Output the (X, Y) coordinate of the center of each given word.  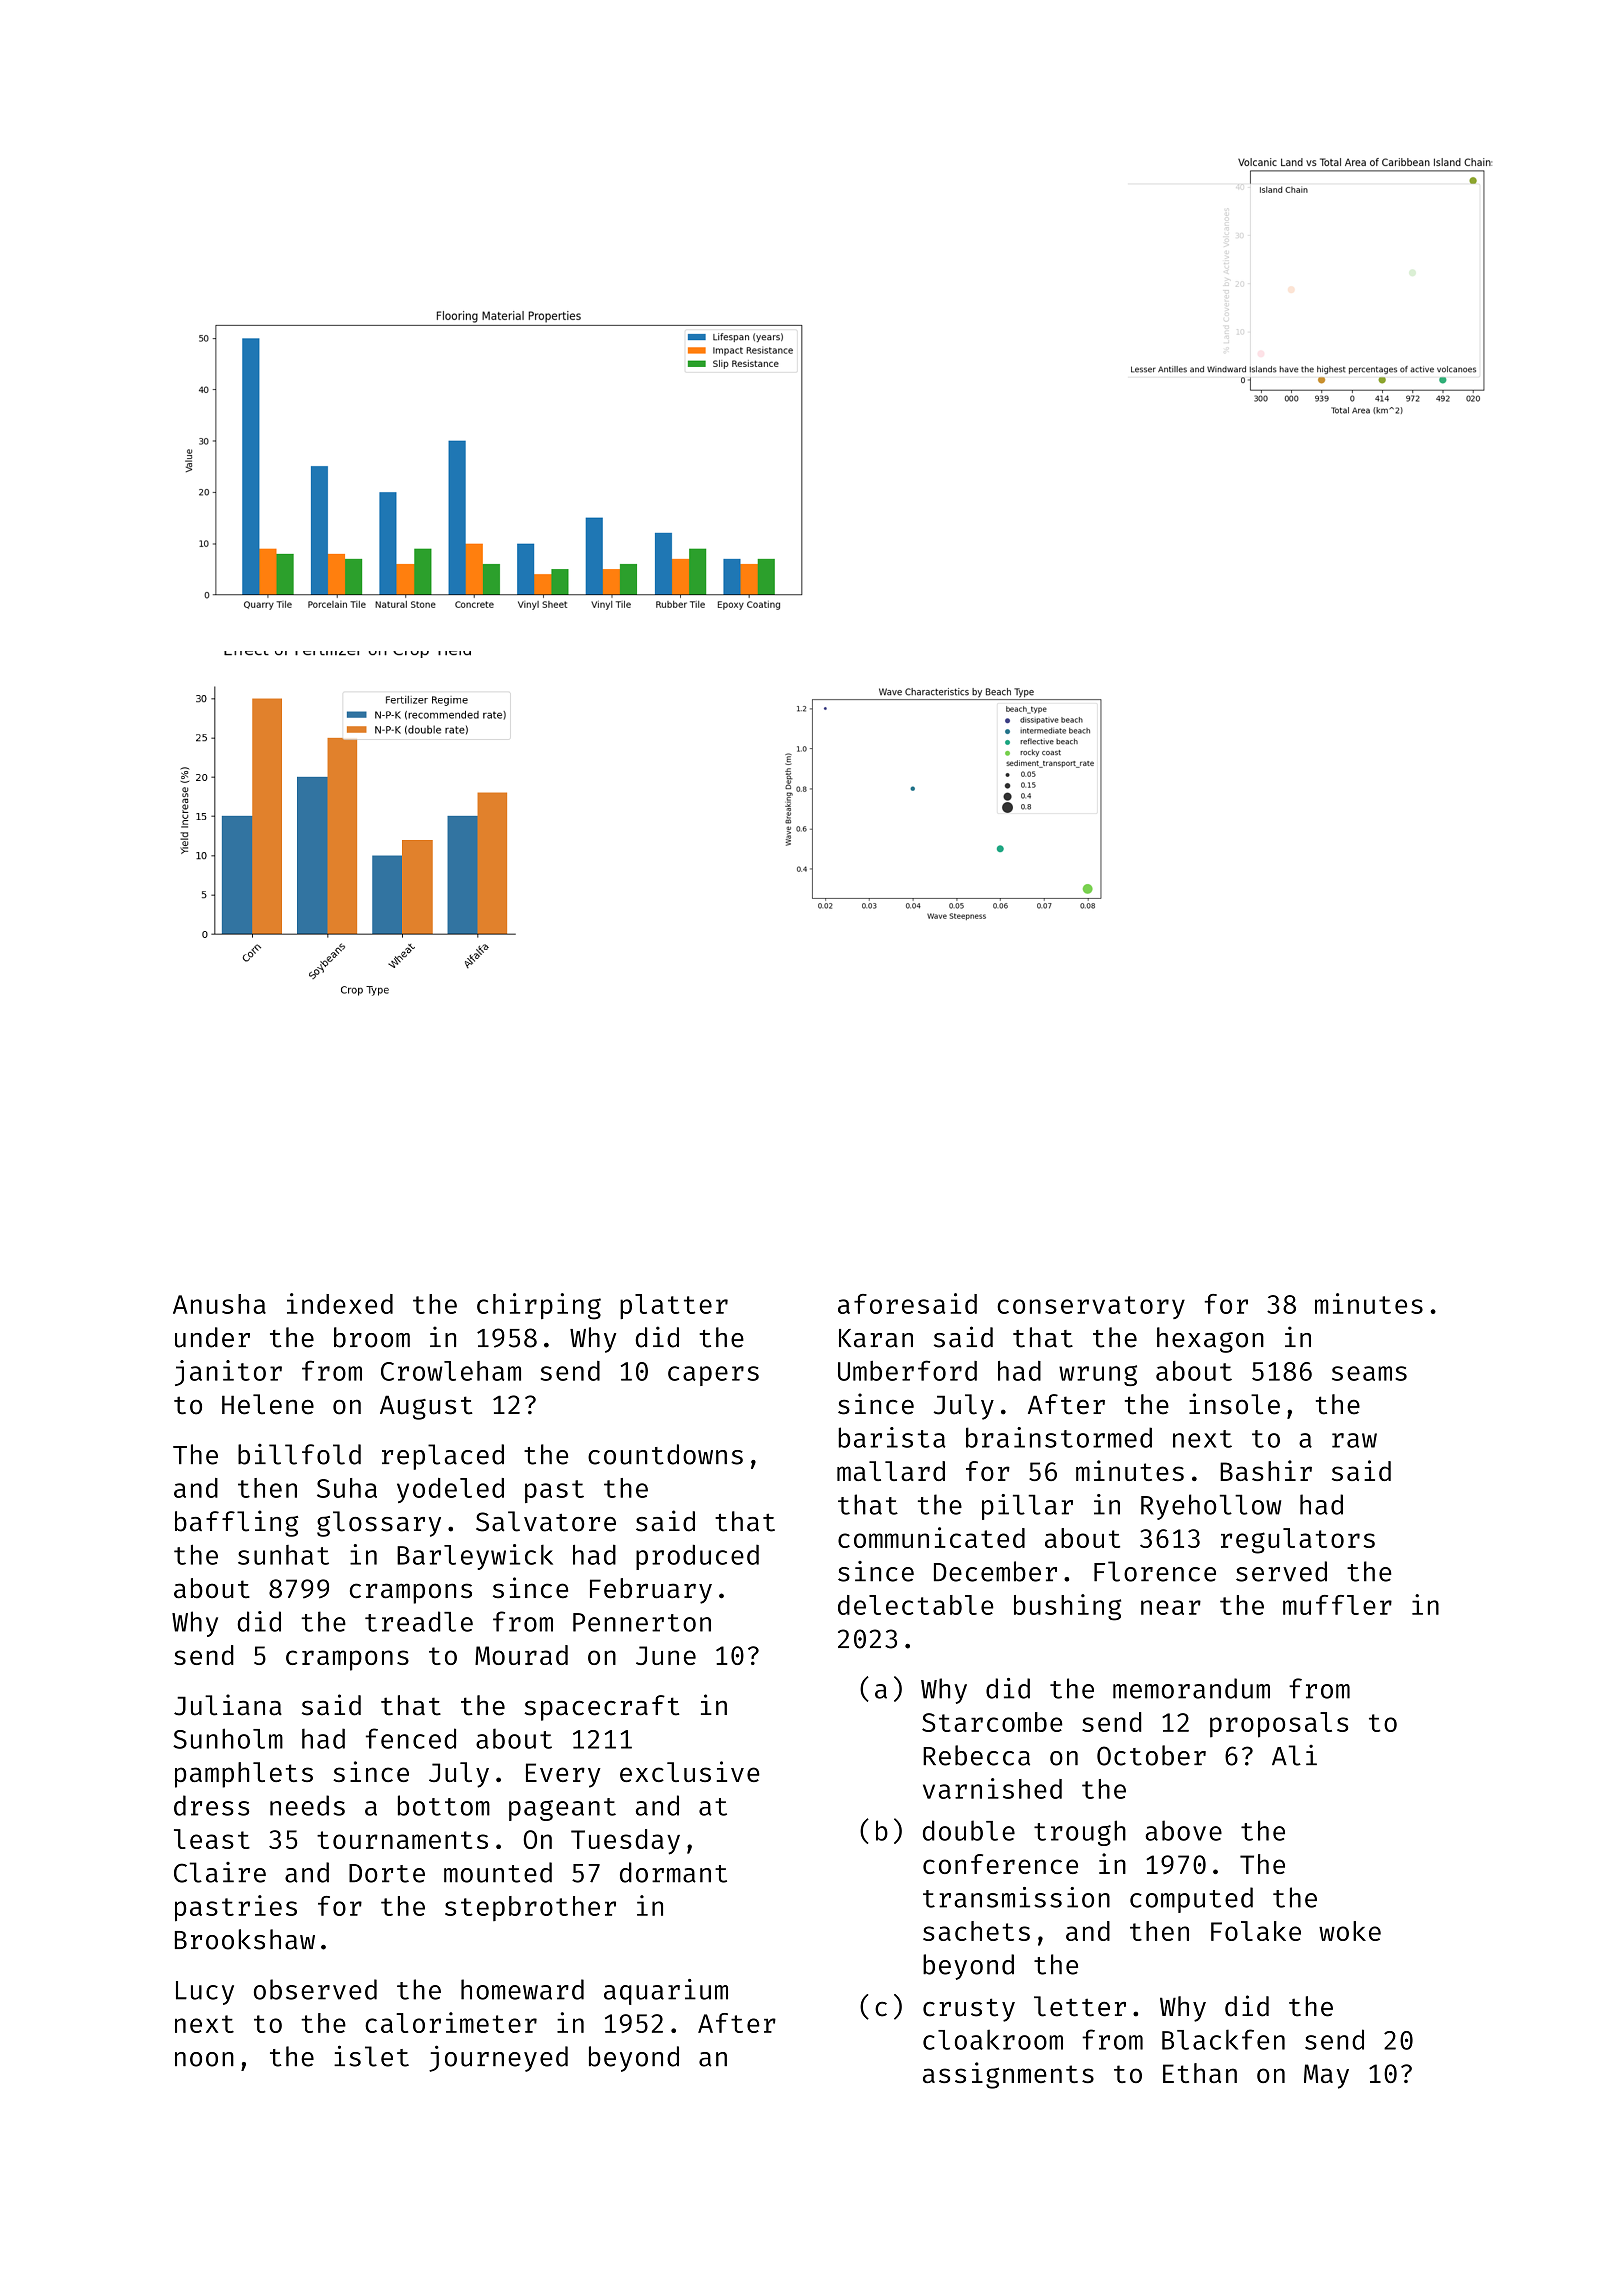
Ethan (1200, 2073)
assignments (1008, 2075)
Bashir (1266, 1470)
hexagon (1210, 1340)
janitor (228, 1373)
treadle (419, 1621)
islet (371, 2056)
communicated (931, 1537)
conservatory (1091, 1307)
